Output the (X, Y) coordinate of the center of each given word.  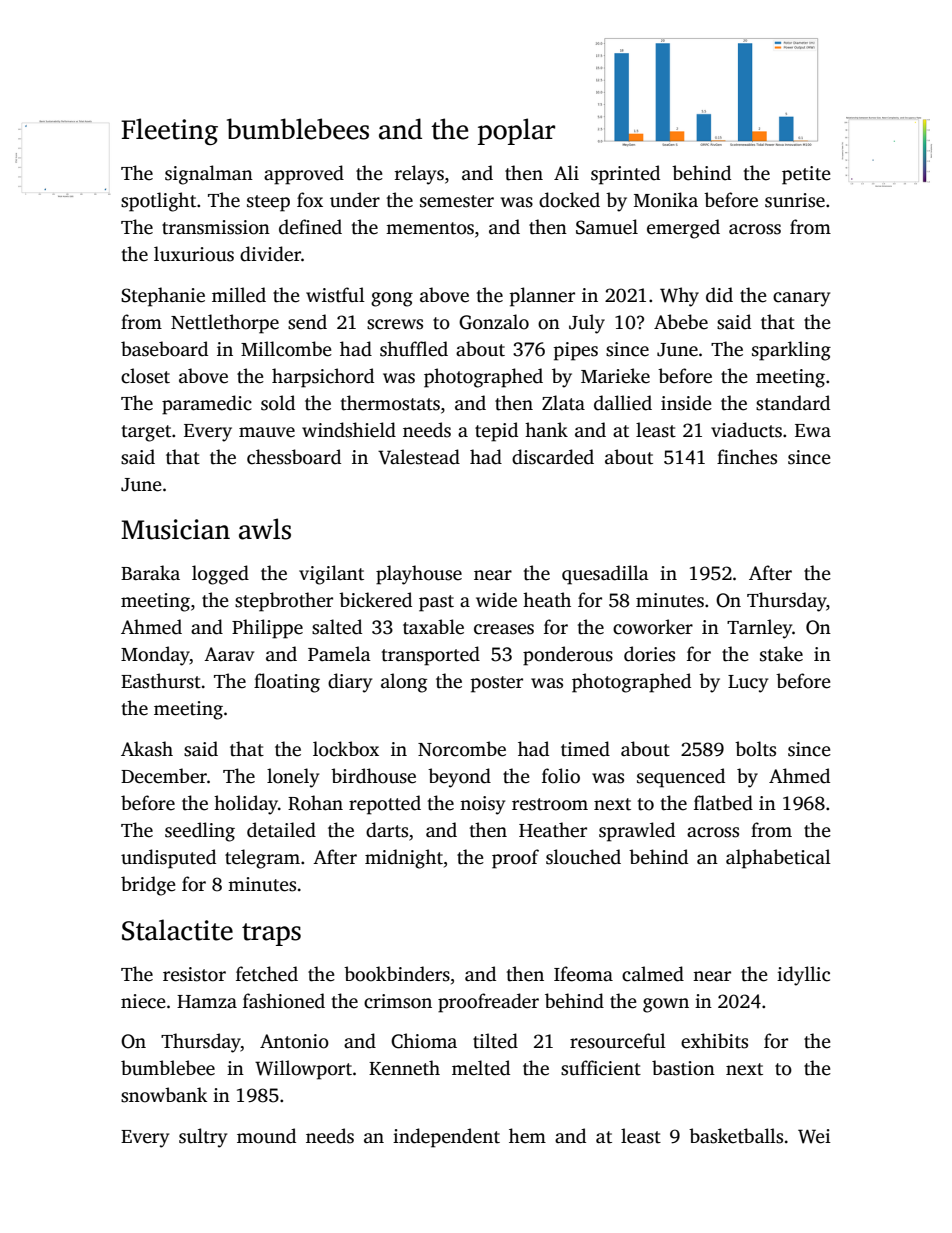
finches (747, 457)
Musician (175, 529)
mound (266, 1136)
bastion (683, 1068)
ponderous (568, 656)
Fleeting (169, 131)
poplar (516, 131)
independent (446, 1138)
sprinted (625, 175)
